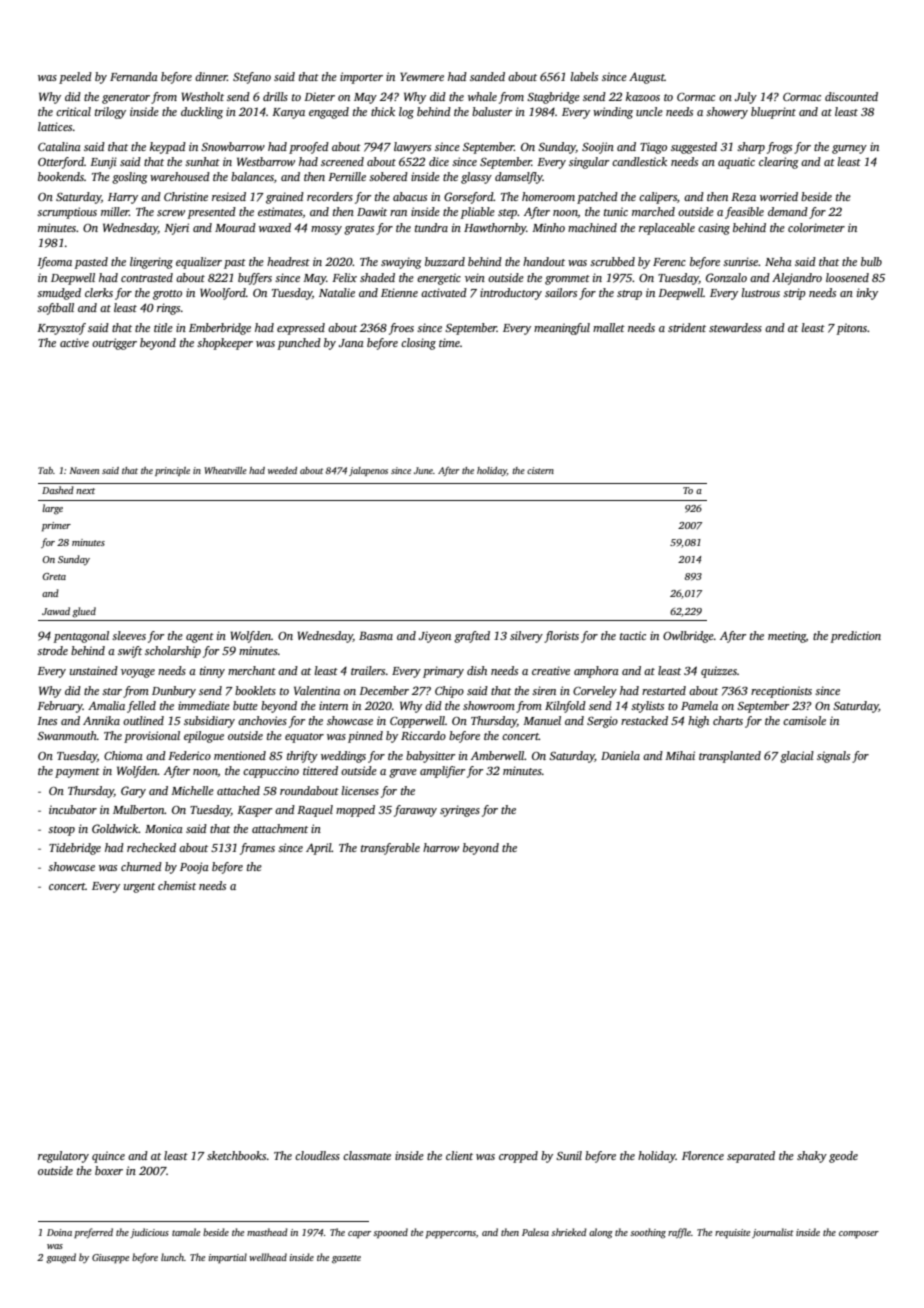 The height and width of the document is (1308, 924). I want to click on time, so click(449, 342).
